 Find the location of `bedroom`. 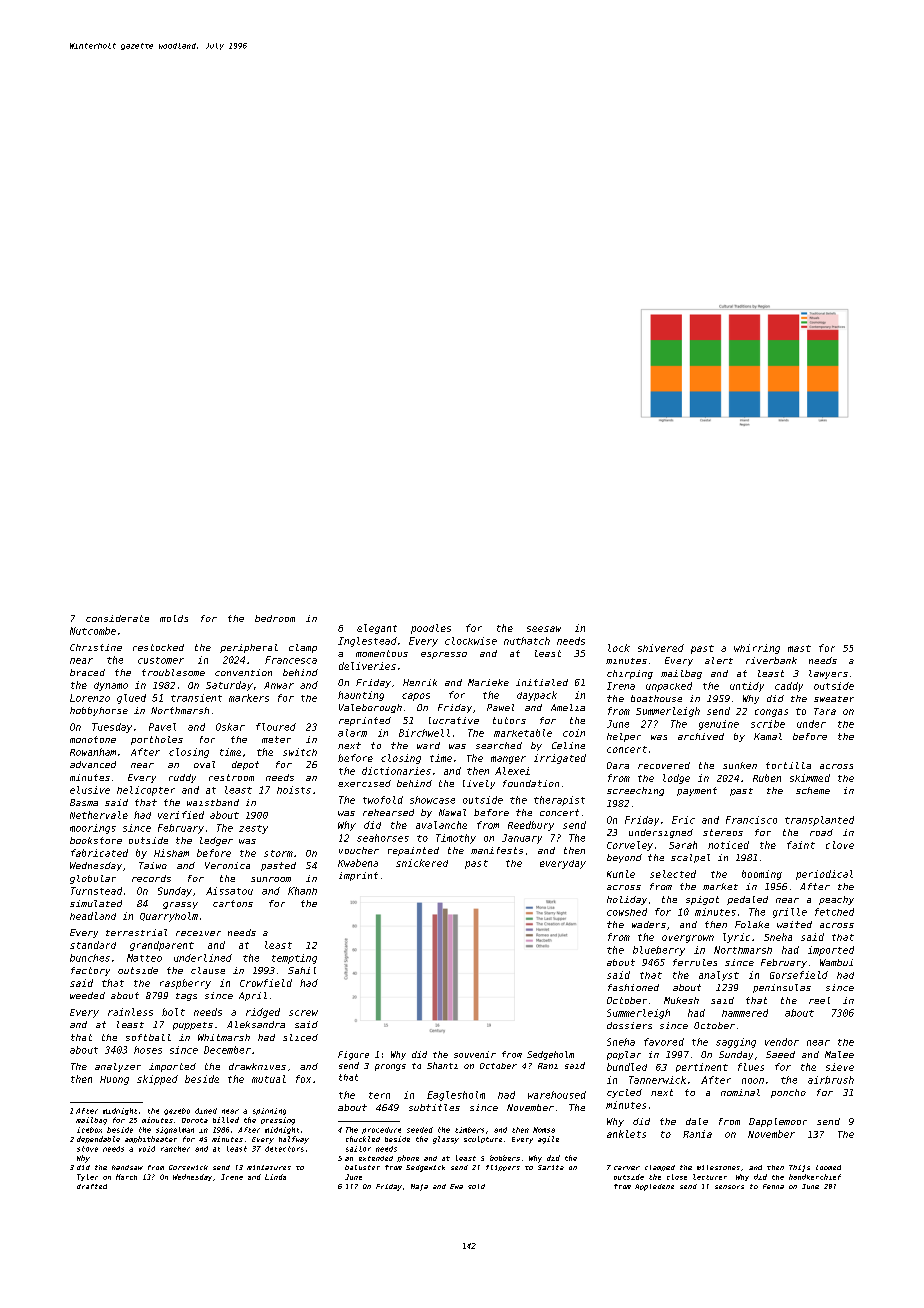

bedroom is located at coordinates (275, 618).
